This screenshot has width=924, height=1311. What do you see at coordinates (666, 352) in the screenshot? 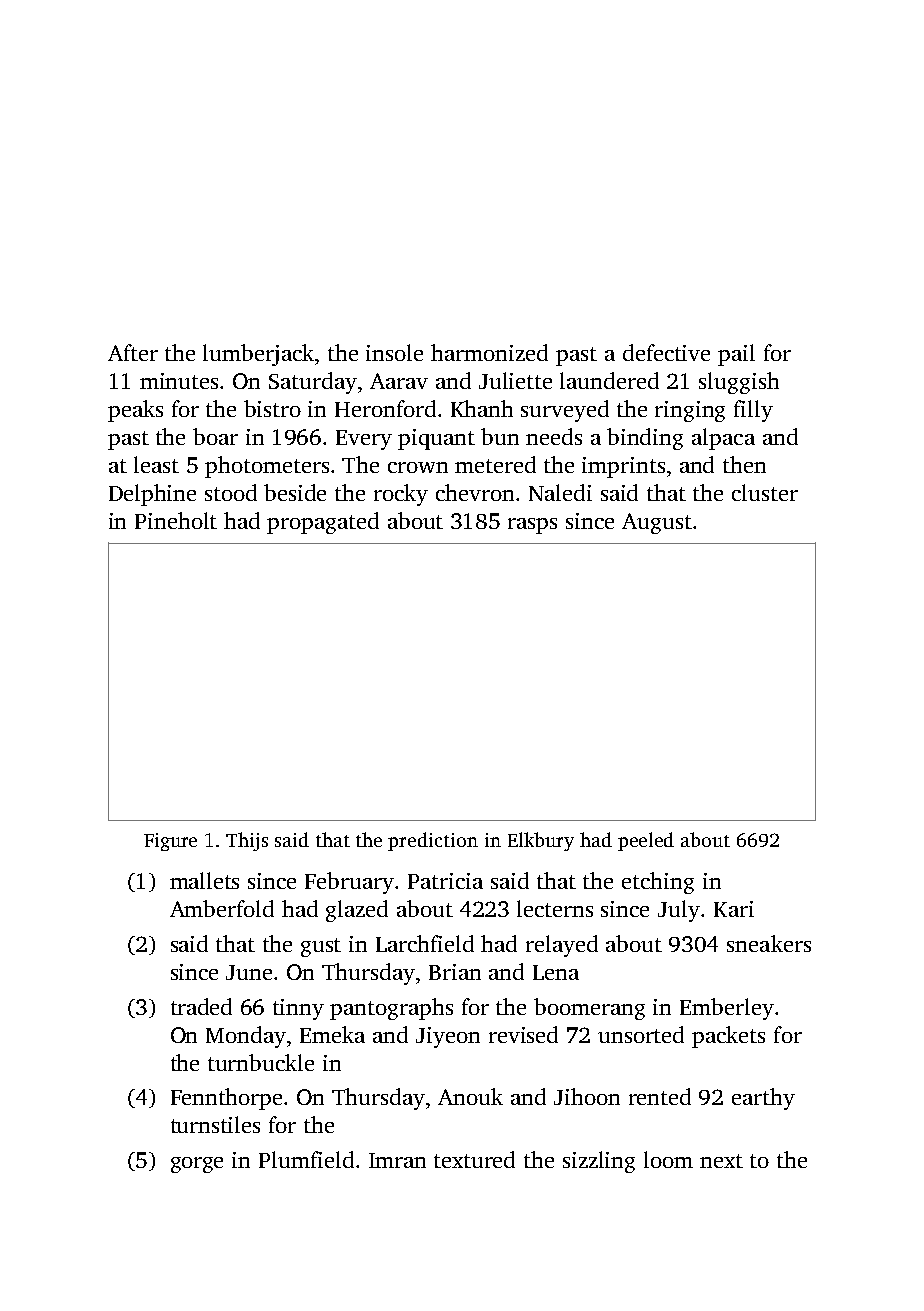
I see `defective` at bounding box center [666, 352].
